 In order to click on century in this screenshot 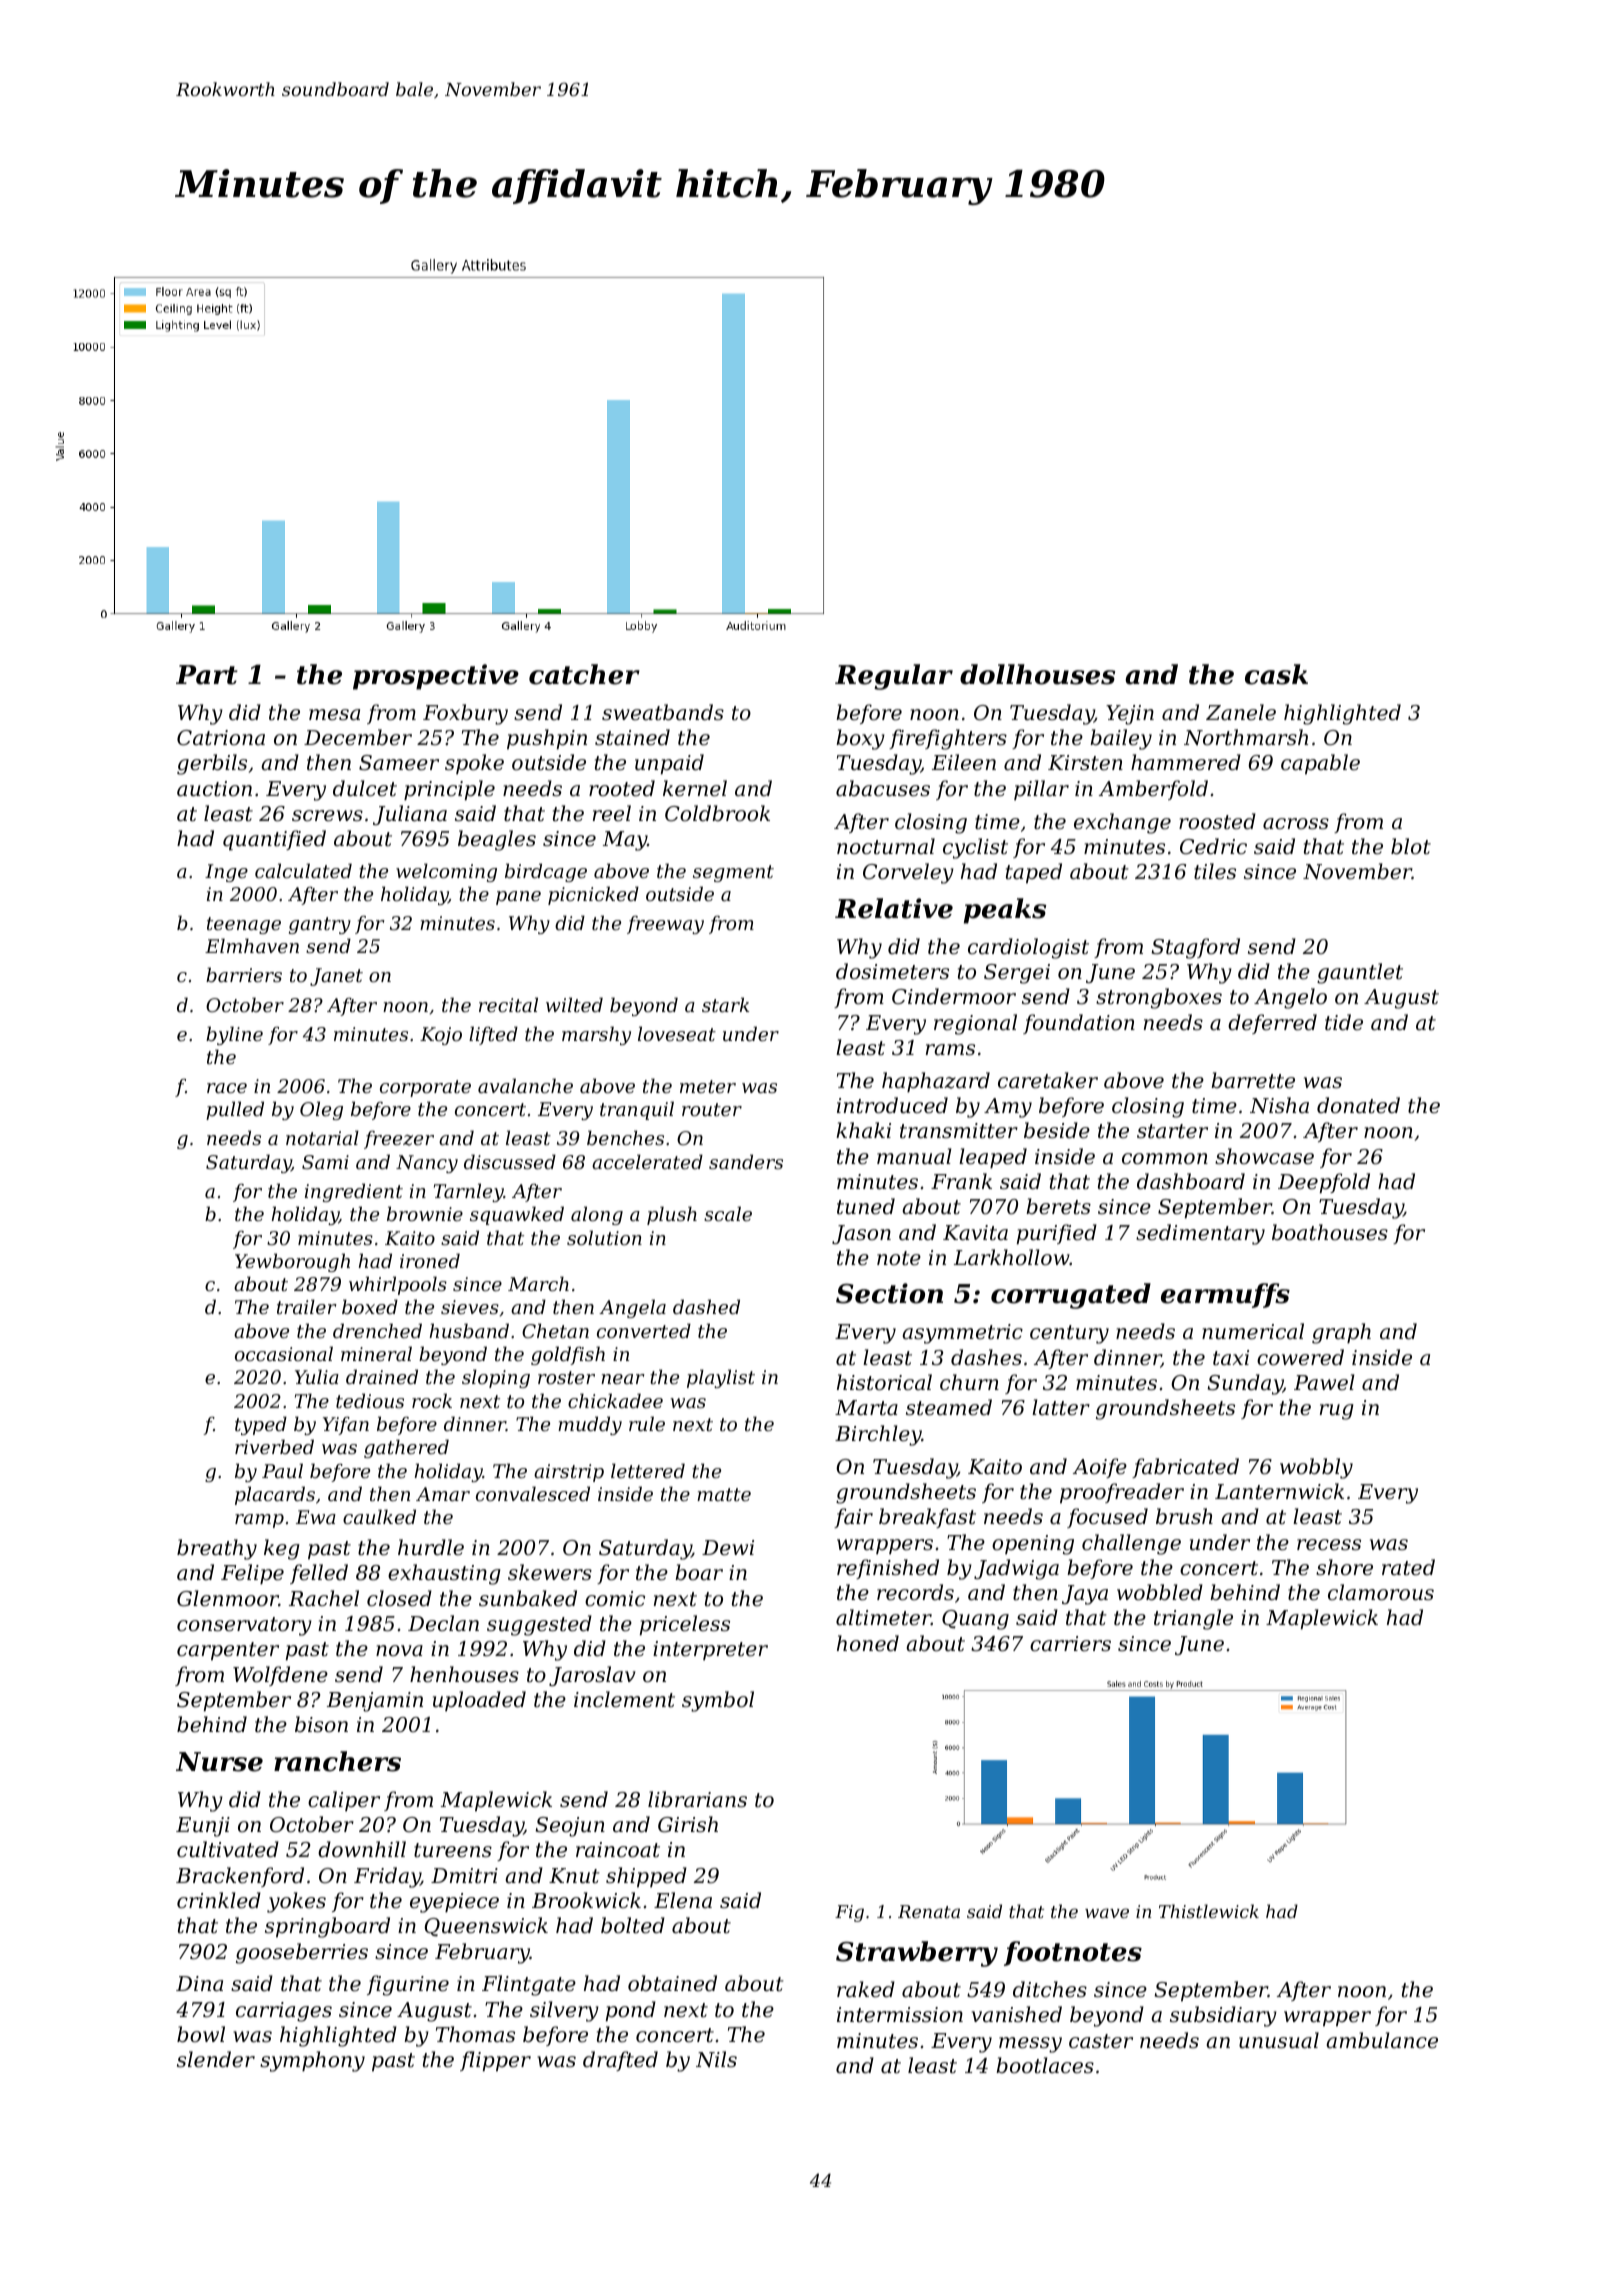, I will do `click(1069, 1334)`.
